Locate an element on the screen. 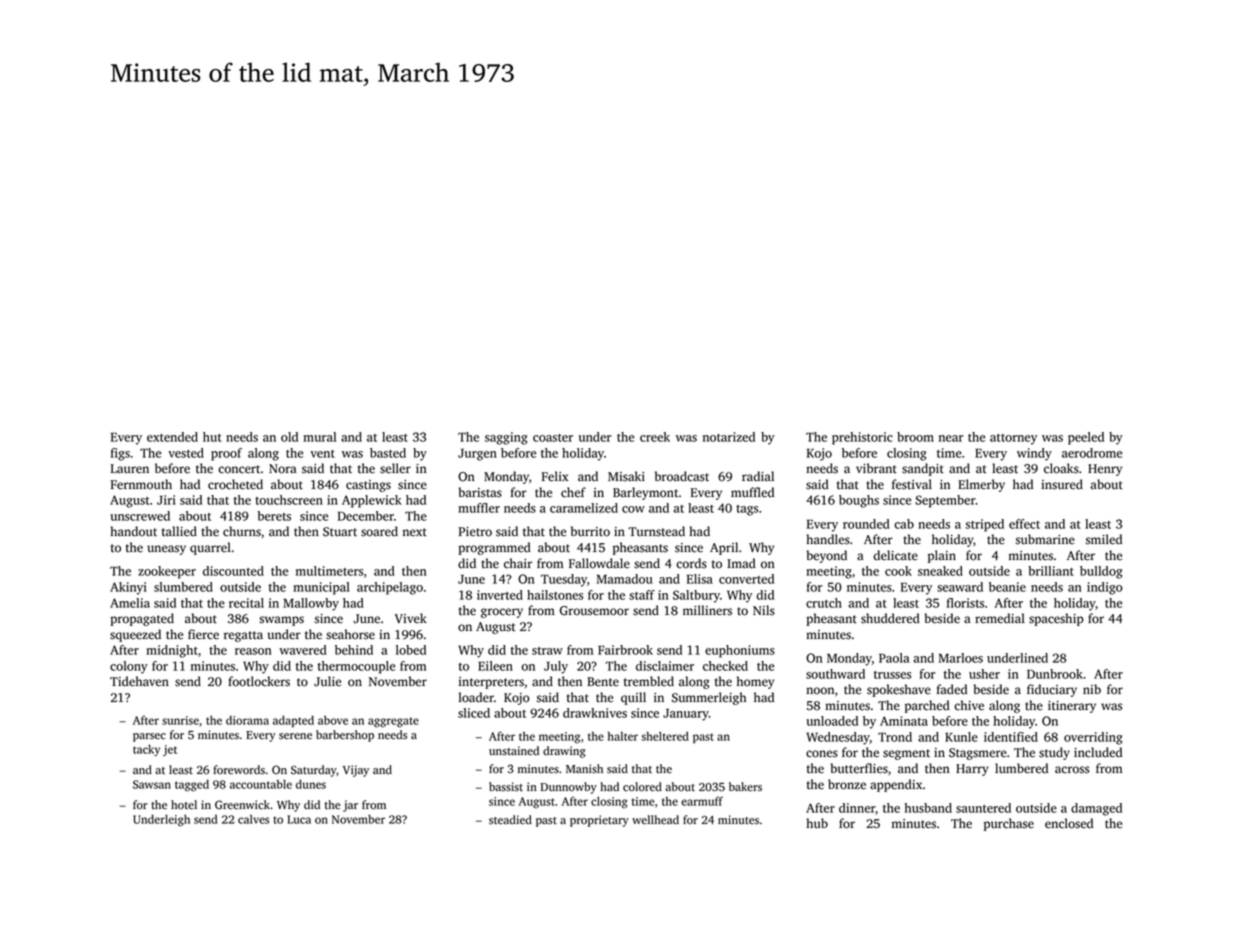 This screenshot has height=952, width=1233. Saltbury is located at coordinates (696, 596).
